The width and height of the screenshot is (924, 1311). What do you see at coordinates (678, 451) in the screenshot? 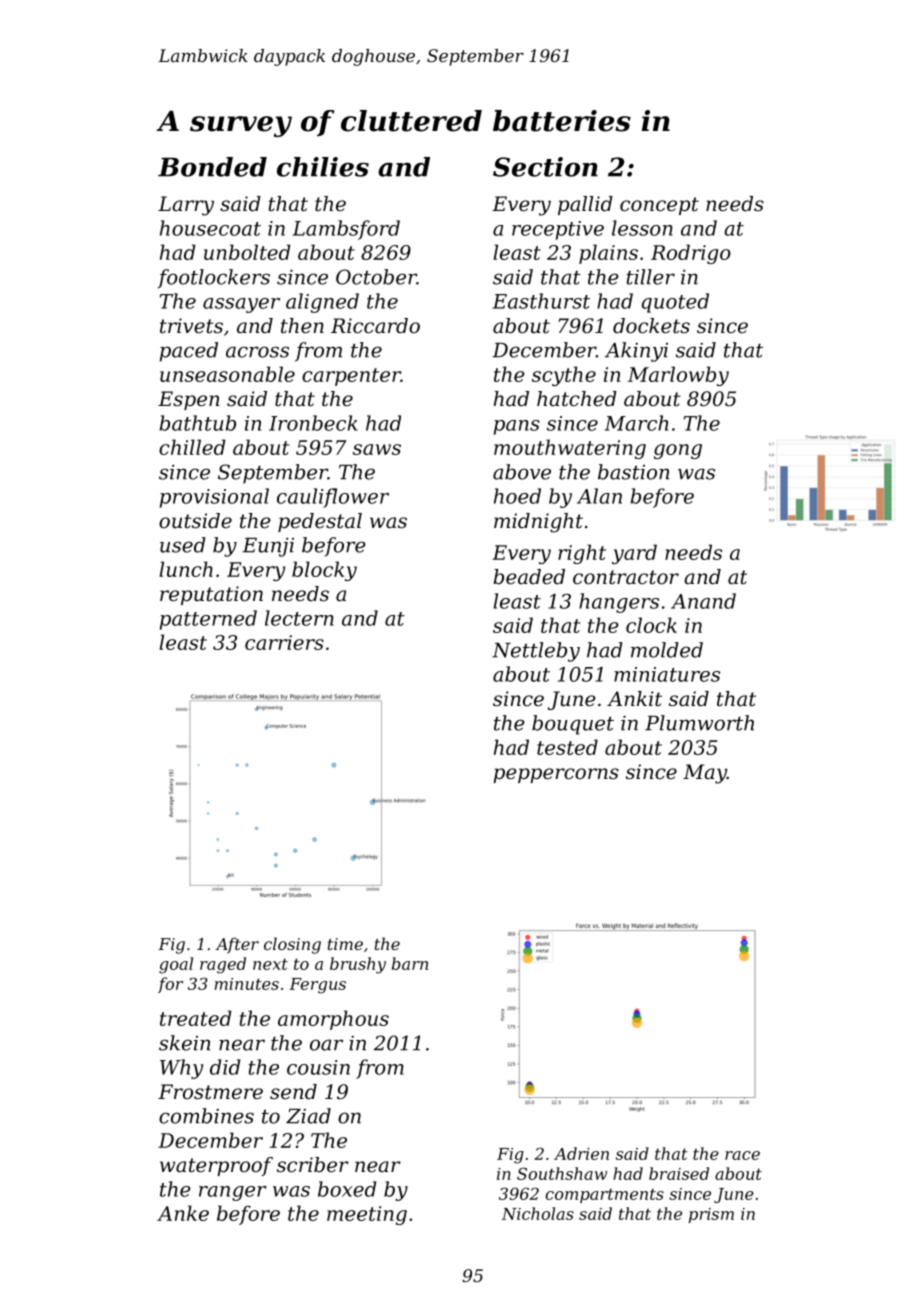
I see `gong` at bounding box center [678, 451].
